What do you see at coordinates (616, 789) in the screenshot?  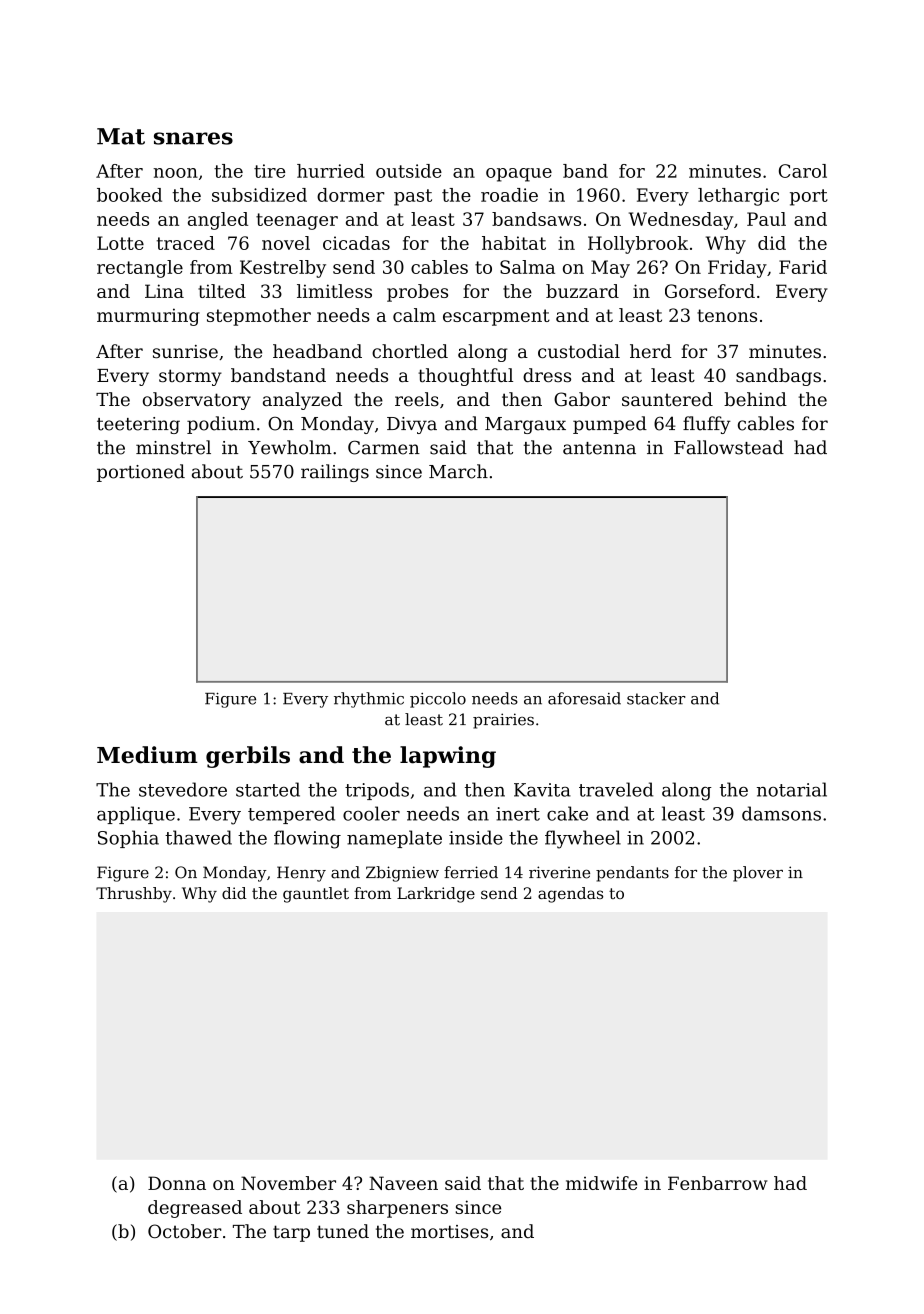 I see `traveled` at bounding box center [616, 789].
